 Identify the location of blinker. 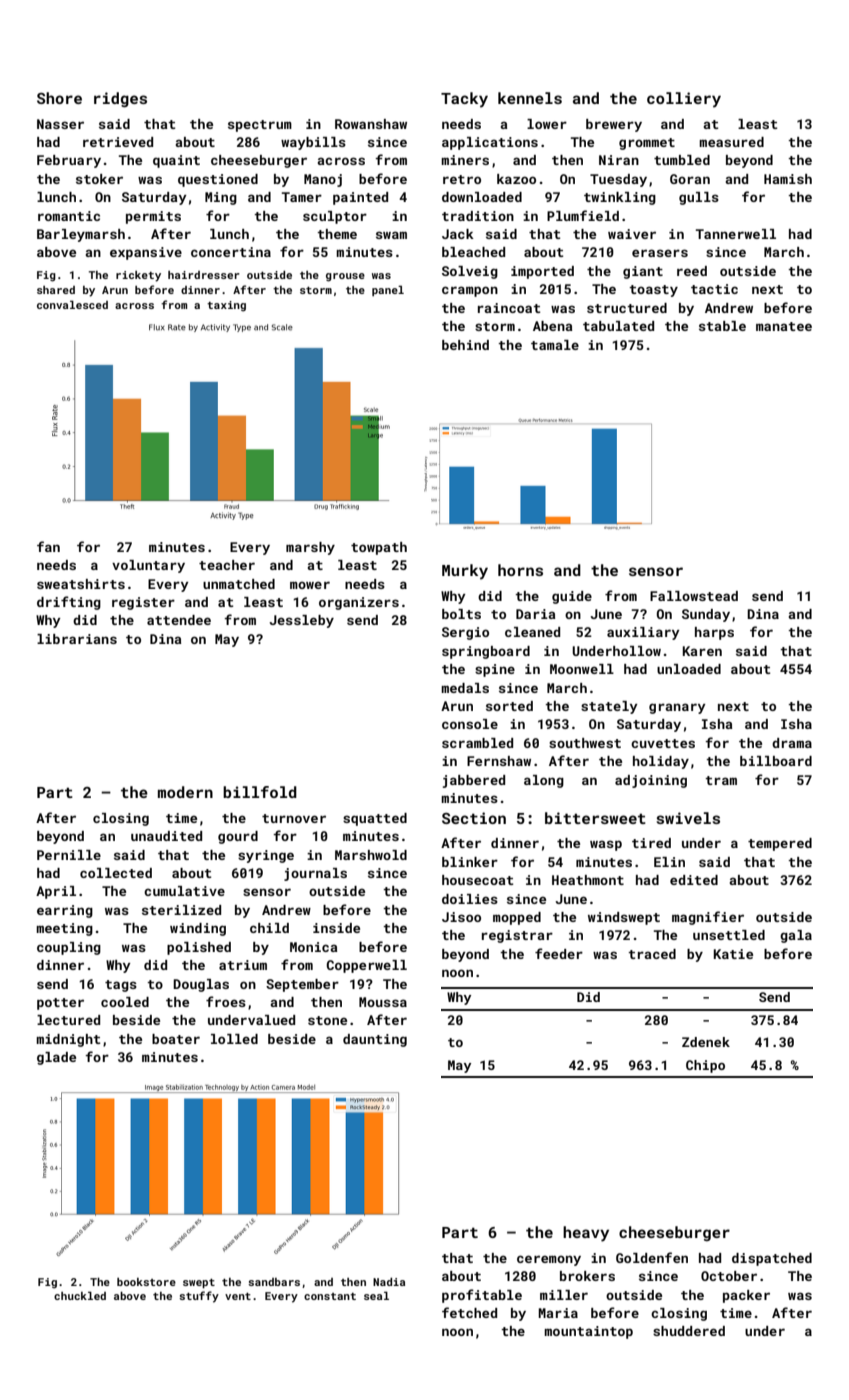
(470, 862).
